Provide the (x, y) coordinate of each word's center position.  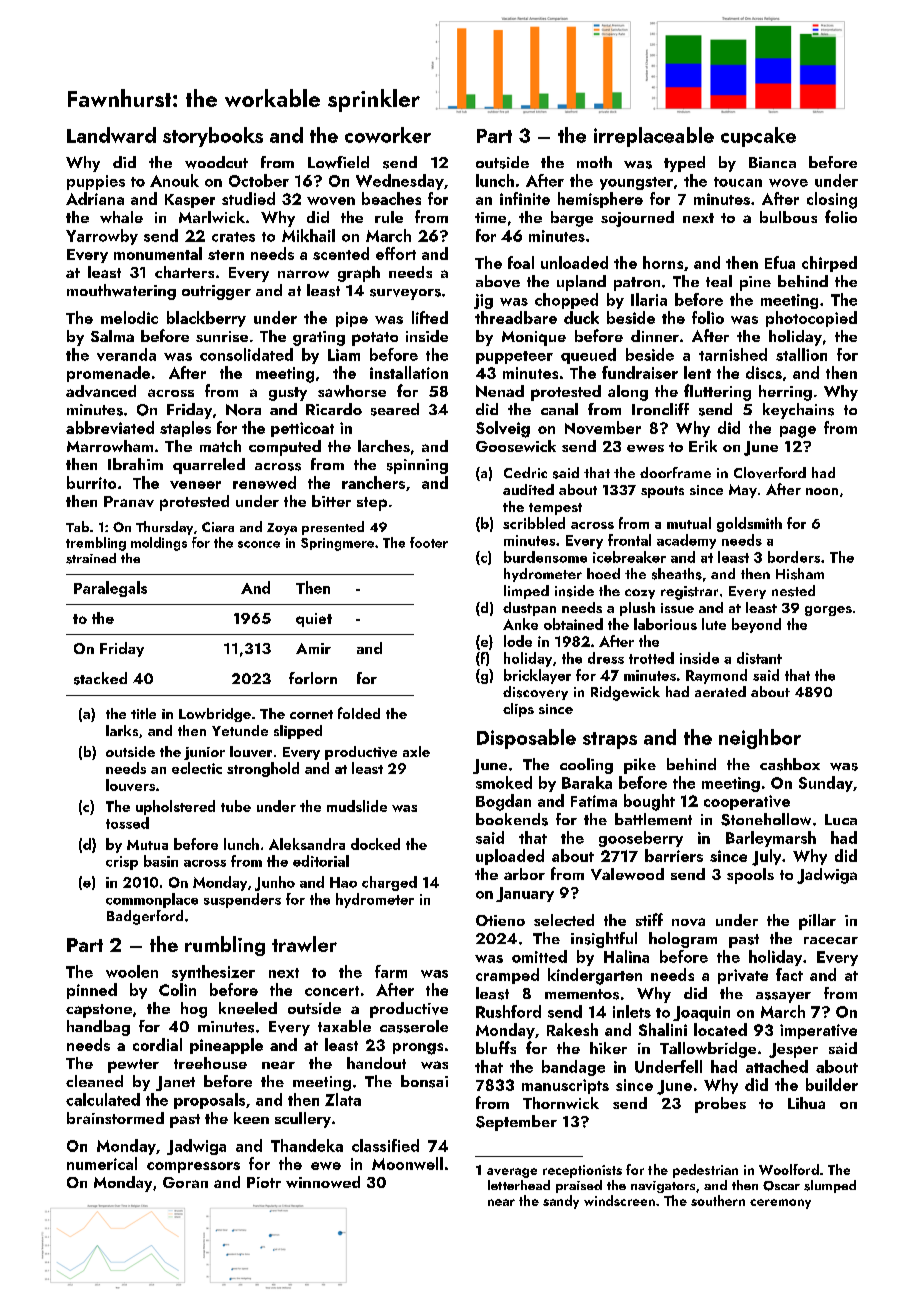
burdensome (545, 557)
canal (559, 409)
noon (822, 491)
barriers (674, 855)
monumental (158, 253)
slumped (830, 1186)
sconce (259, 544)
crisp (122, 863)
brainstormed (115, 1118)
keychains (798, 411)
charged (389, 883)
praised (579, 1186)
